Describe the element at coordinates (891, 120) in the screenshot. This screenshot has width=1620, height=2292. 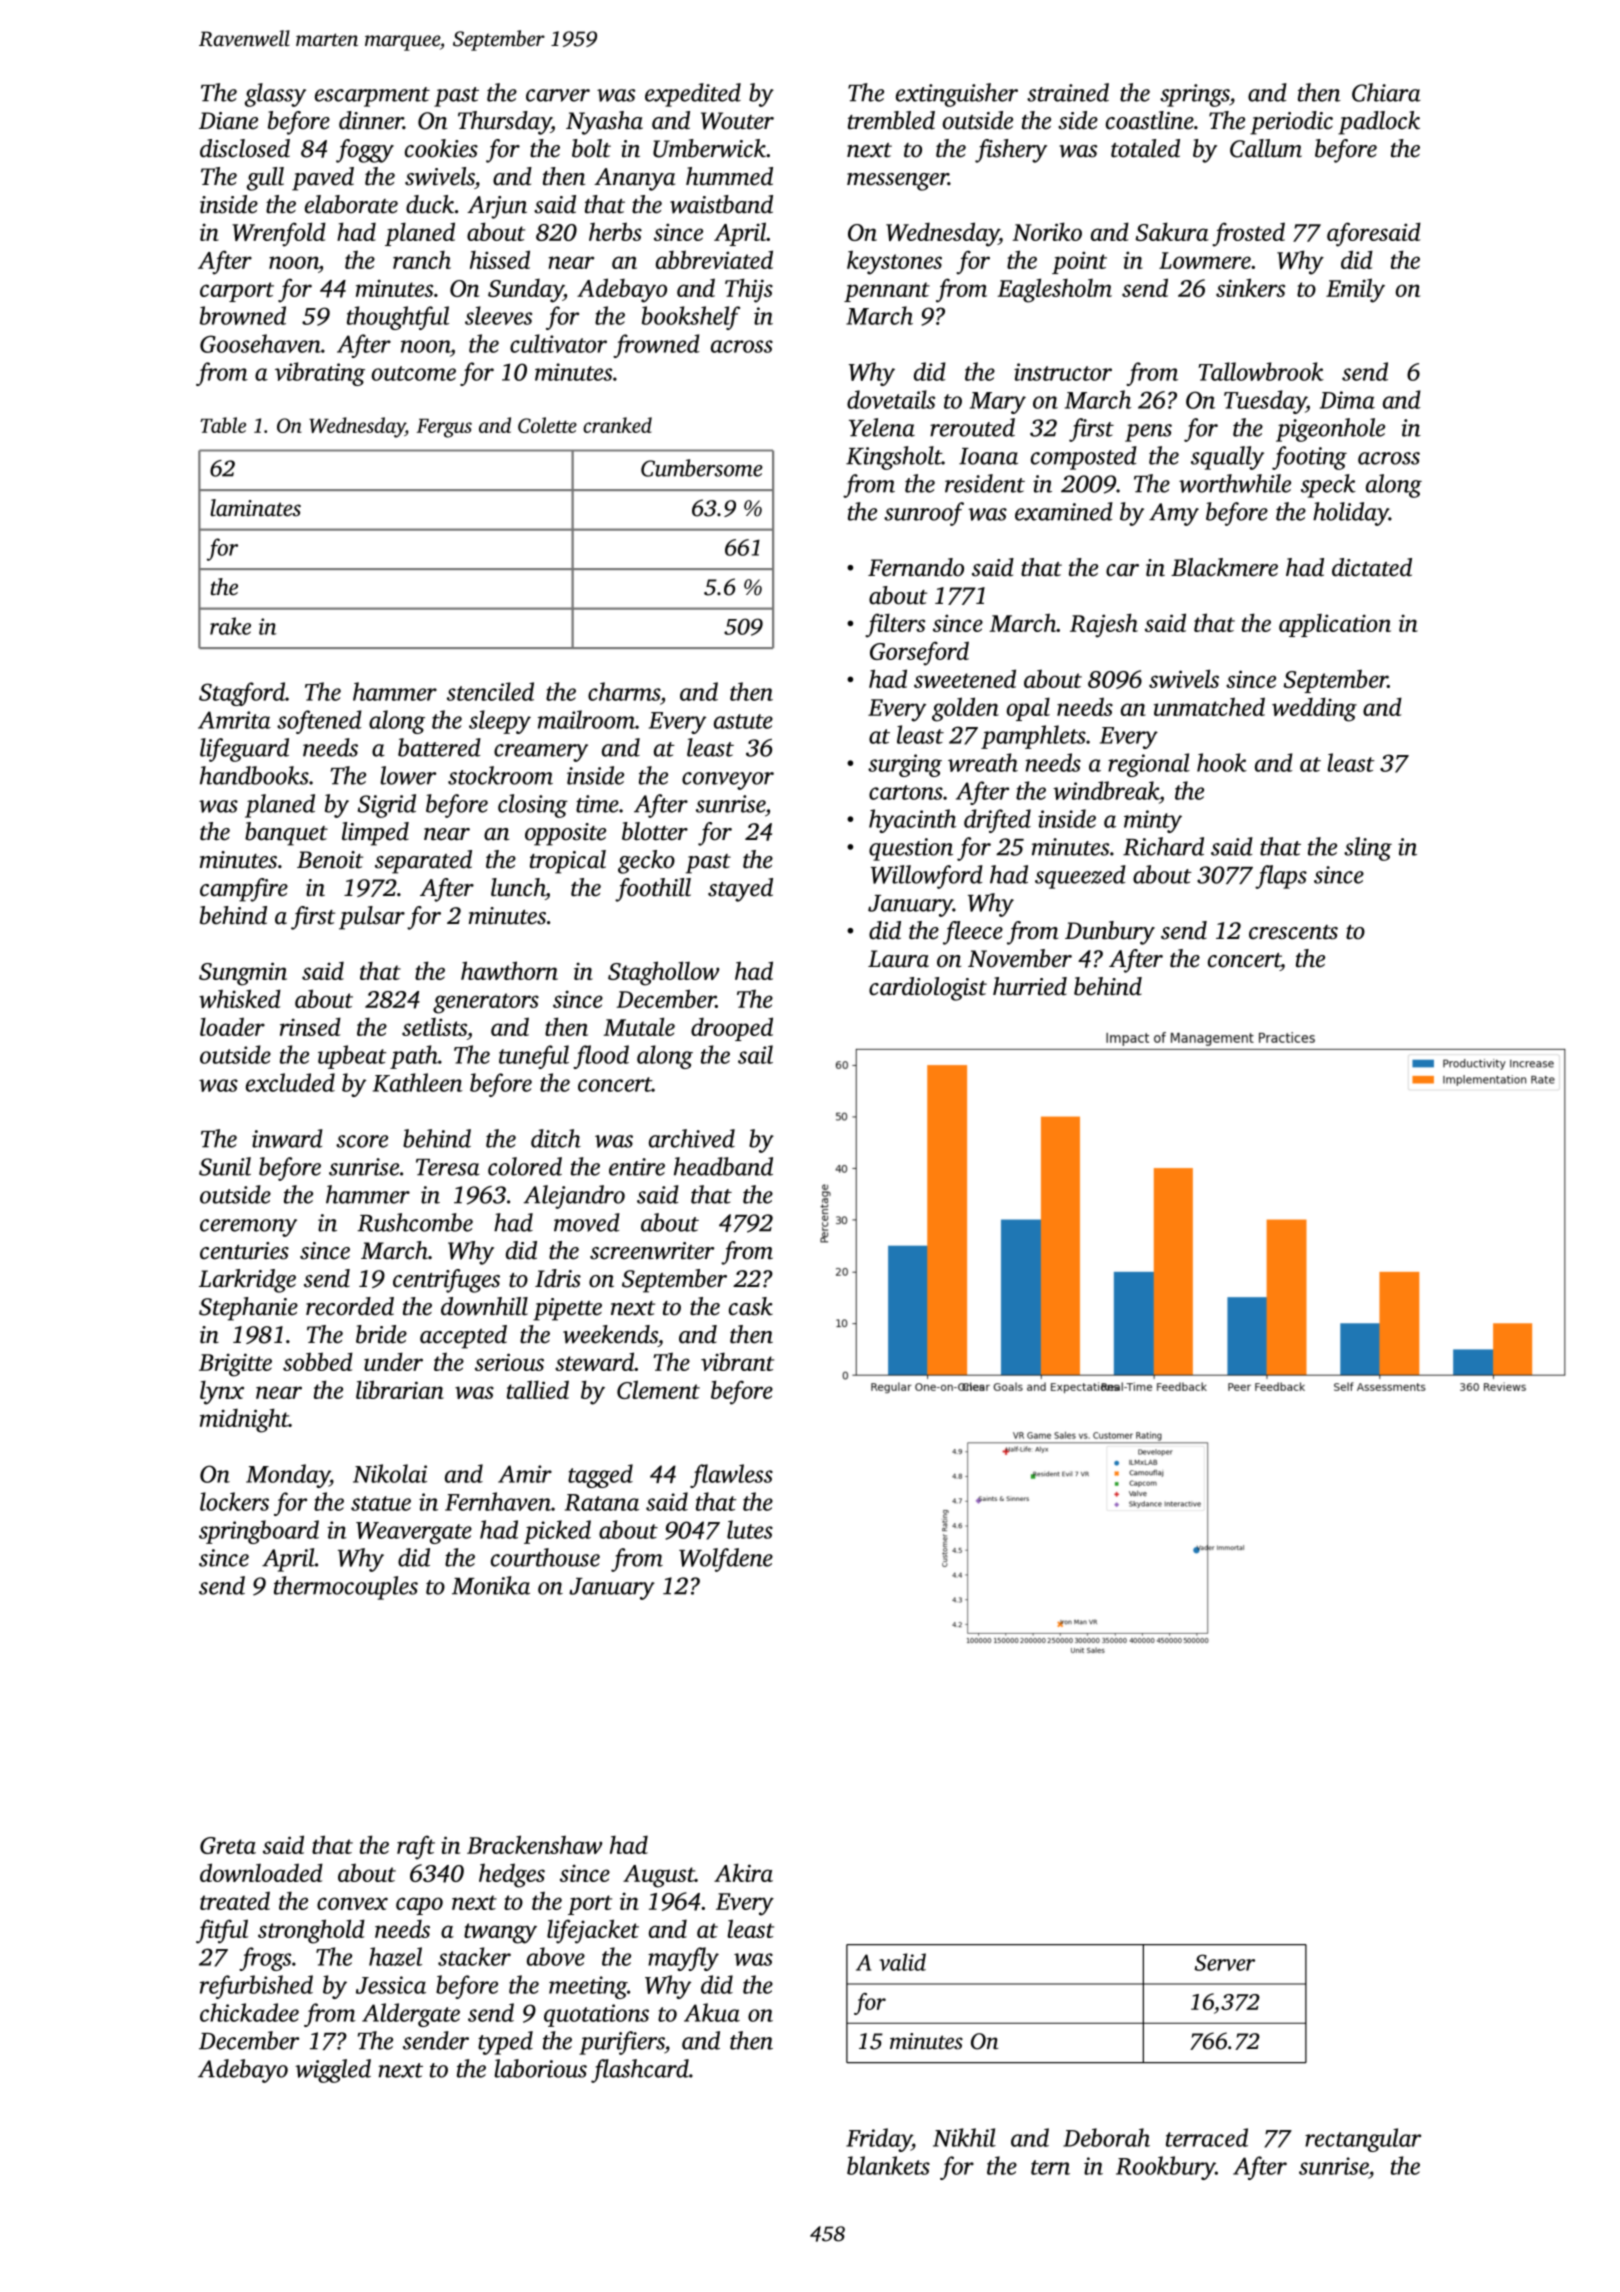
I see `trembled` at that location.
